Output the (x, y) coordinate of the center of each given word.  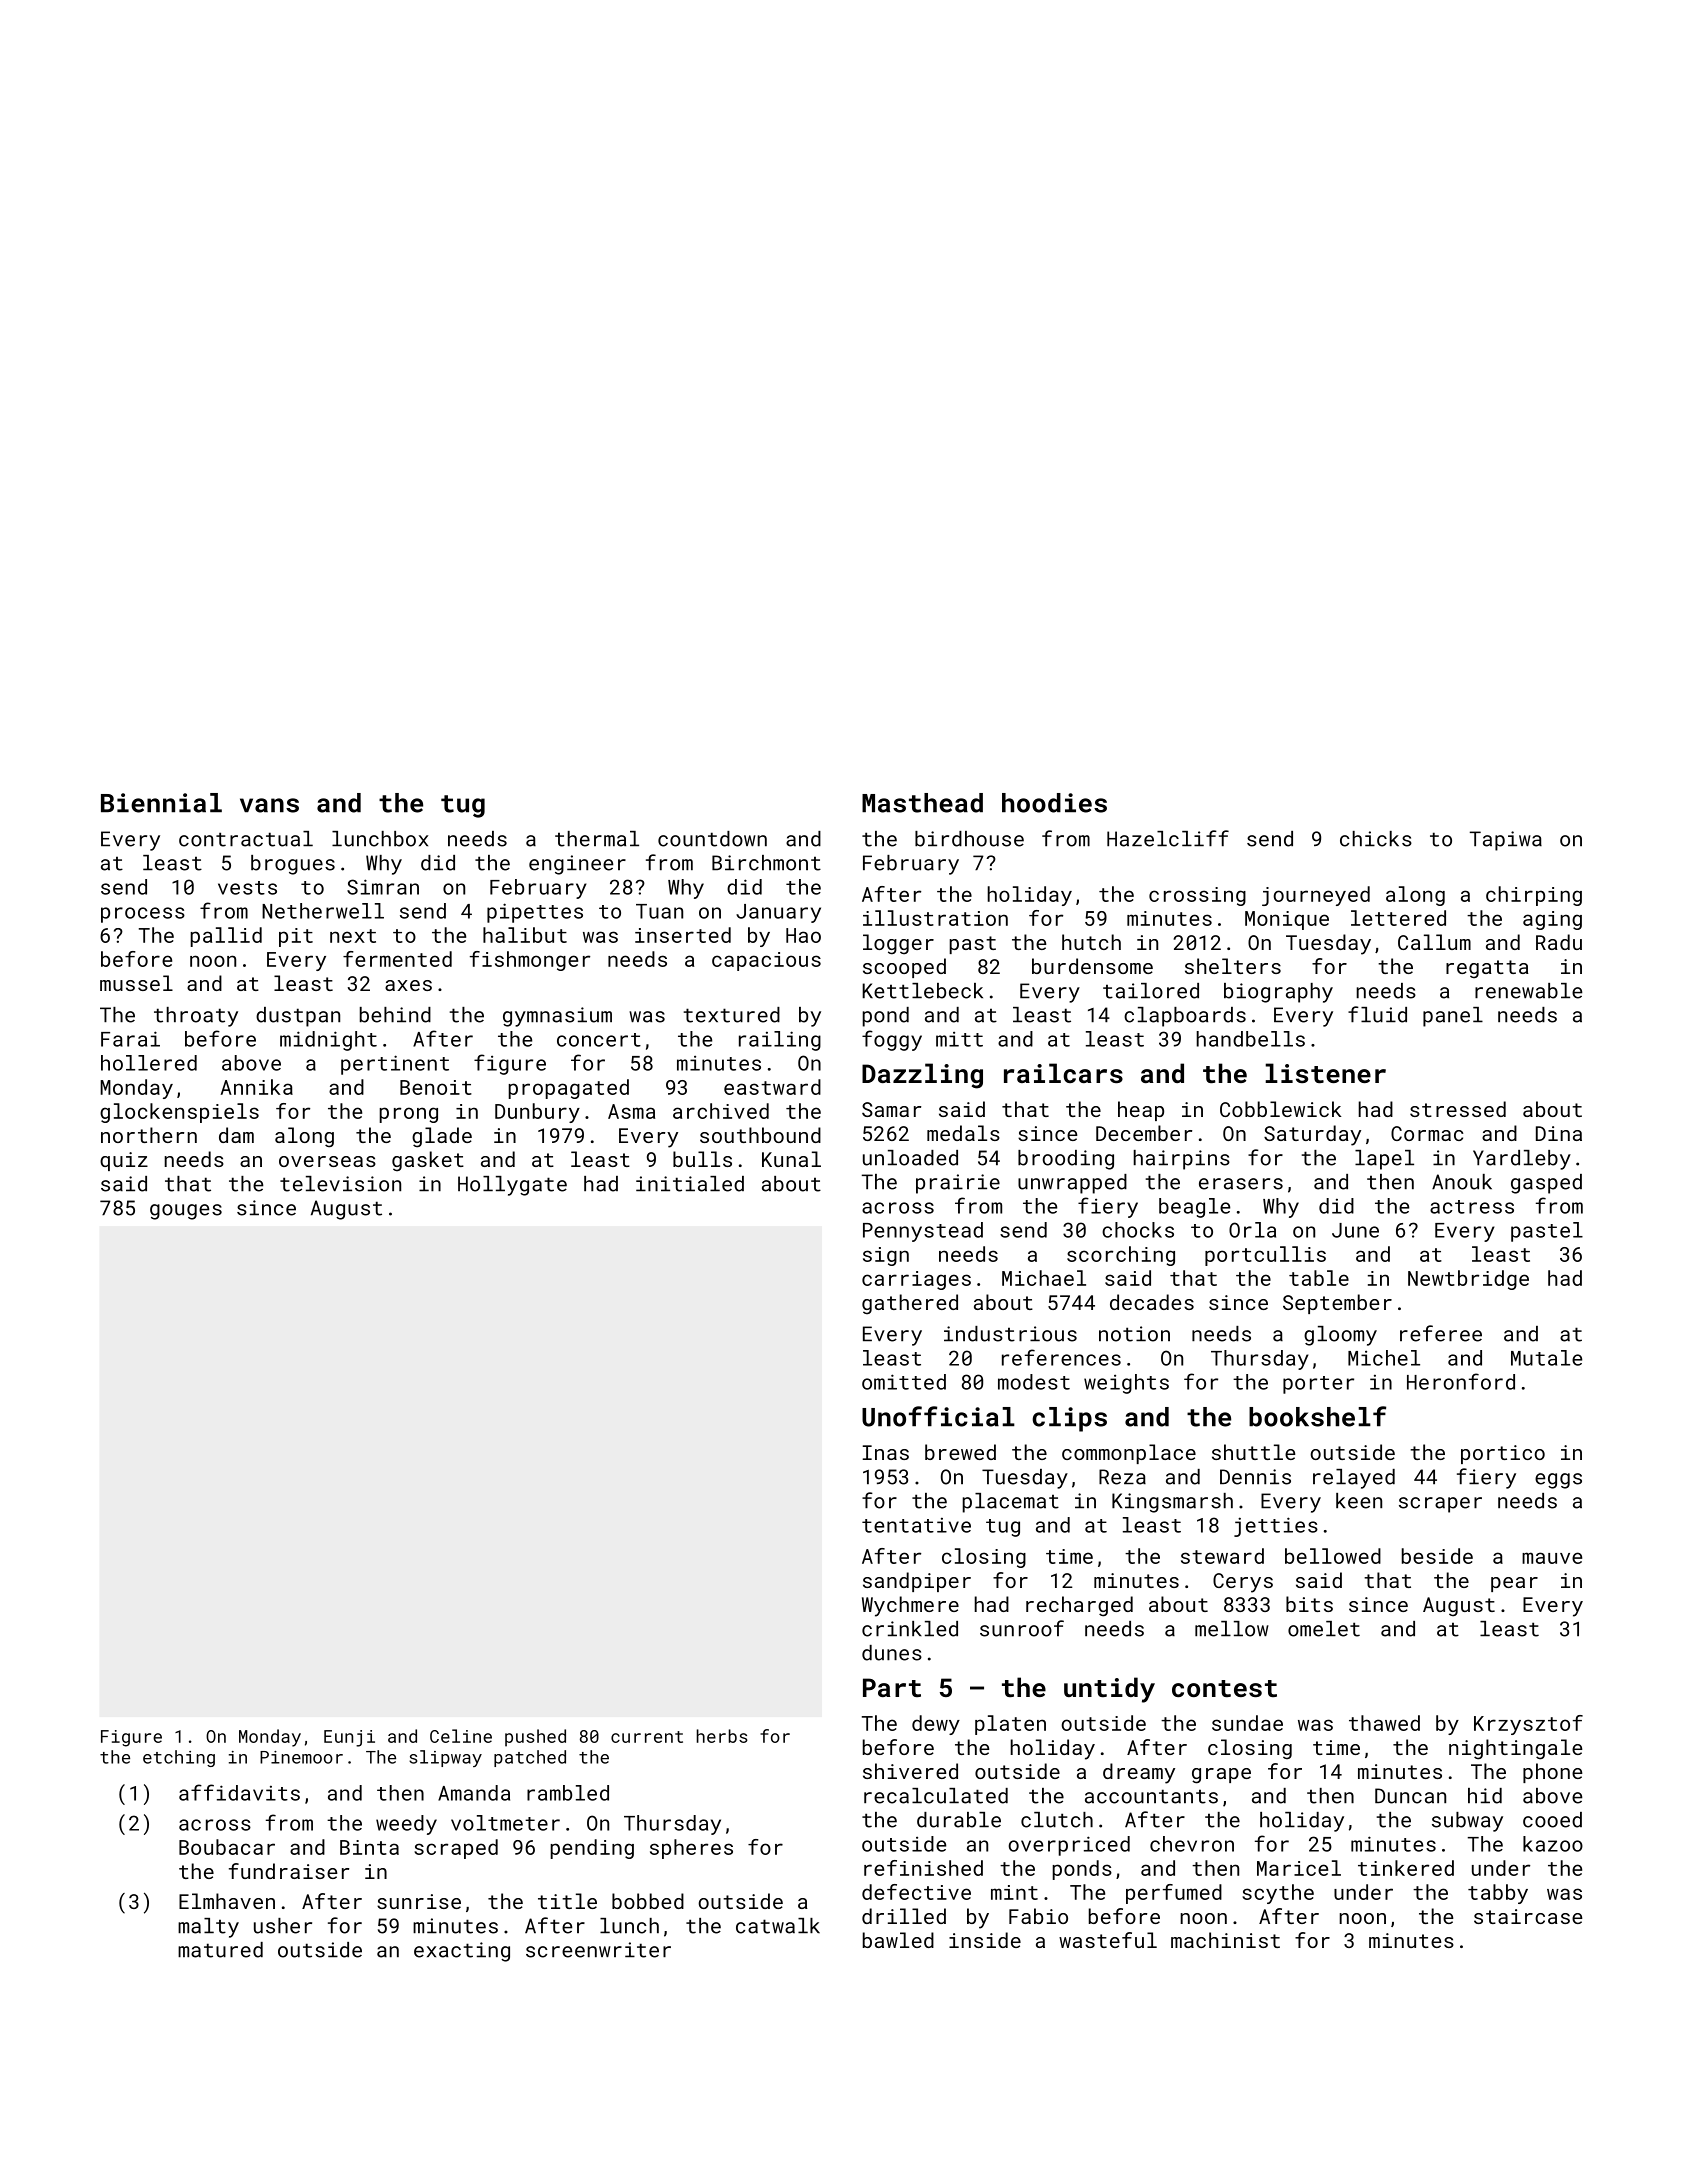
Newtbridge (1468, 1280)
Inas (886, 1452)
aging (1552, 920)
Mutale (1546, 1358)
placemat (1011, 1503)
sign (886, 1256)
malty (208, 1928)
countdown (712, 839)
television (340, 1184)
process (143, 915)
